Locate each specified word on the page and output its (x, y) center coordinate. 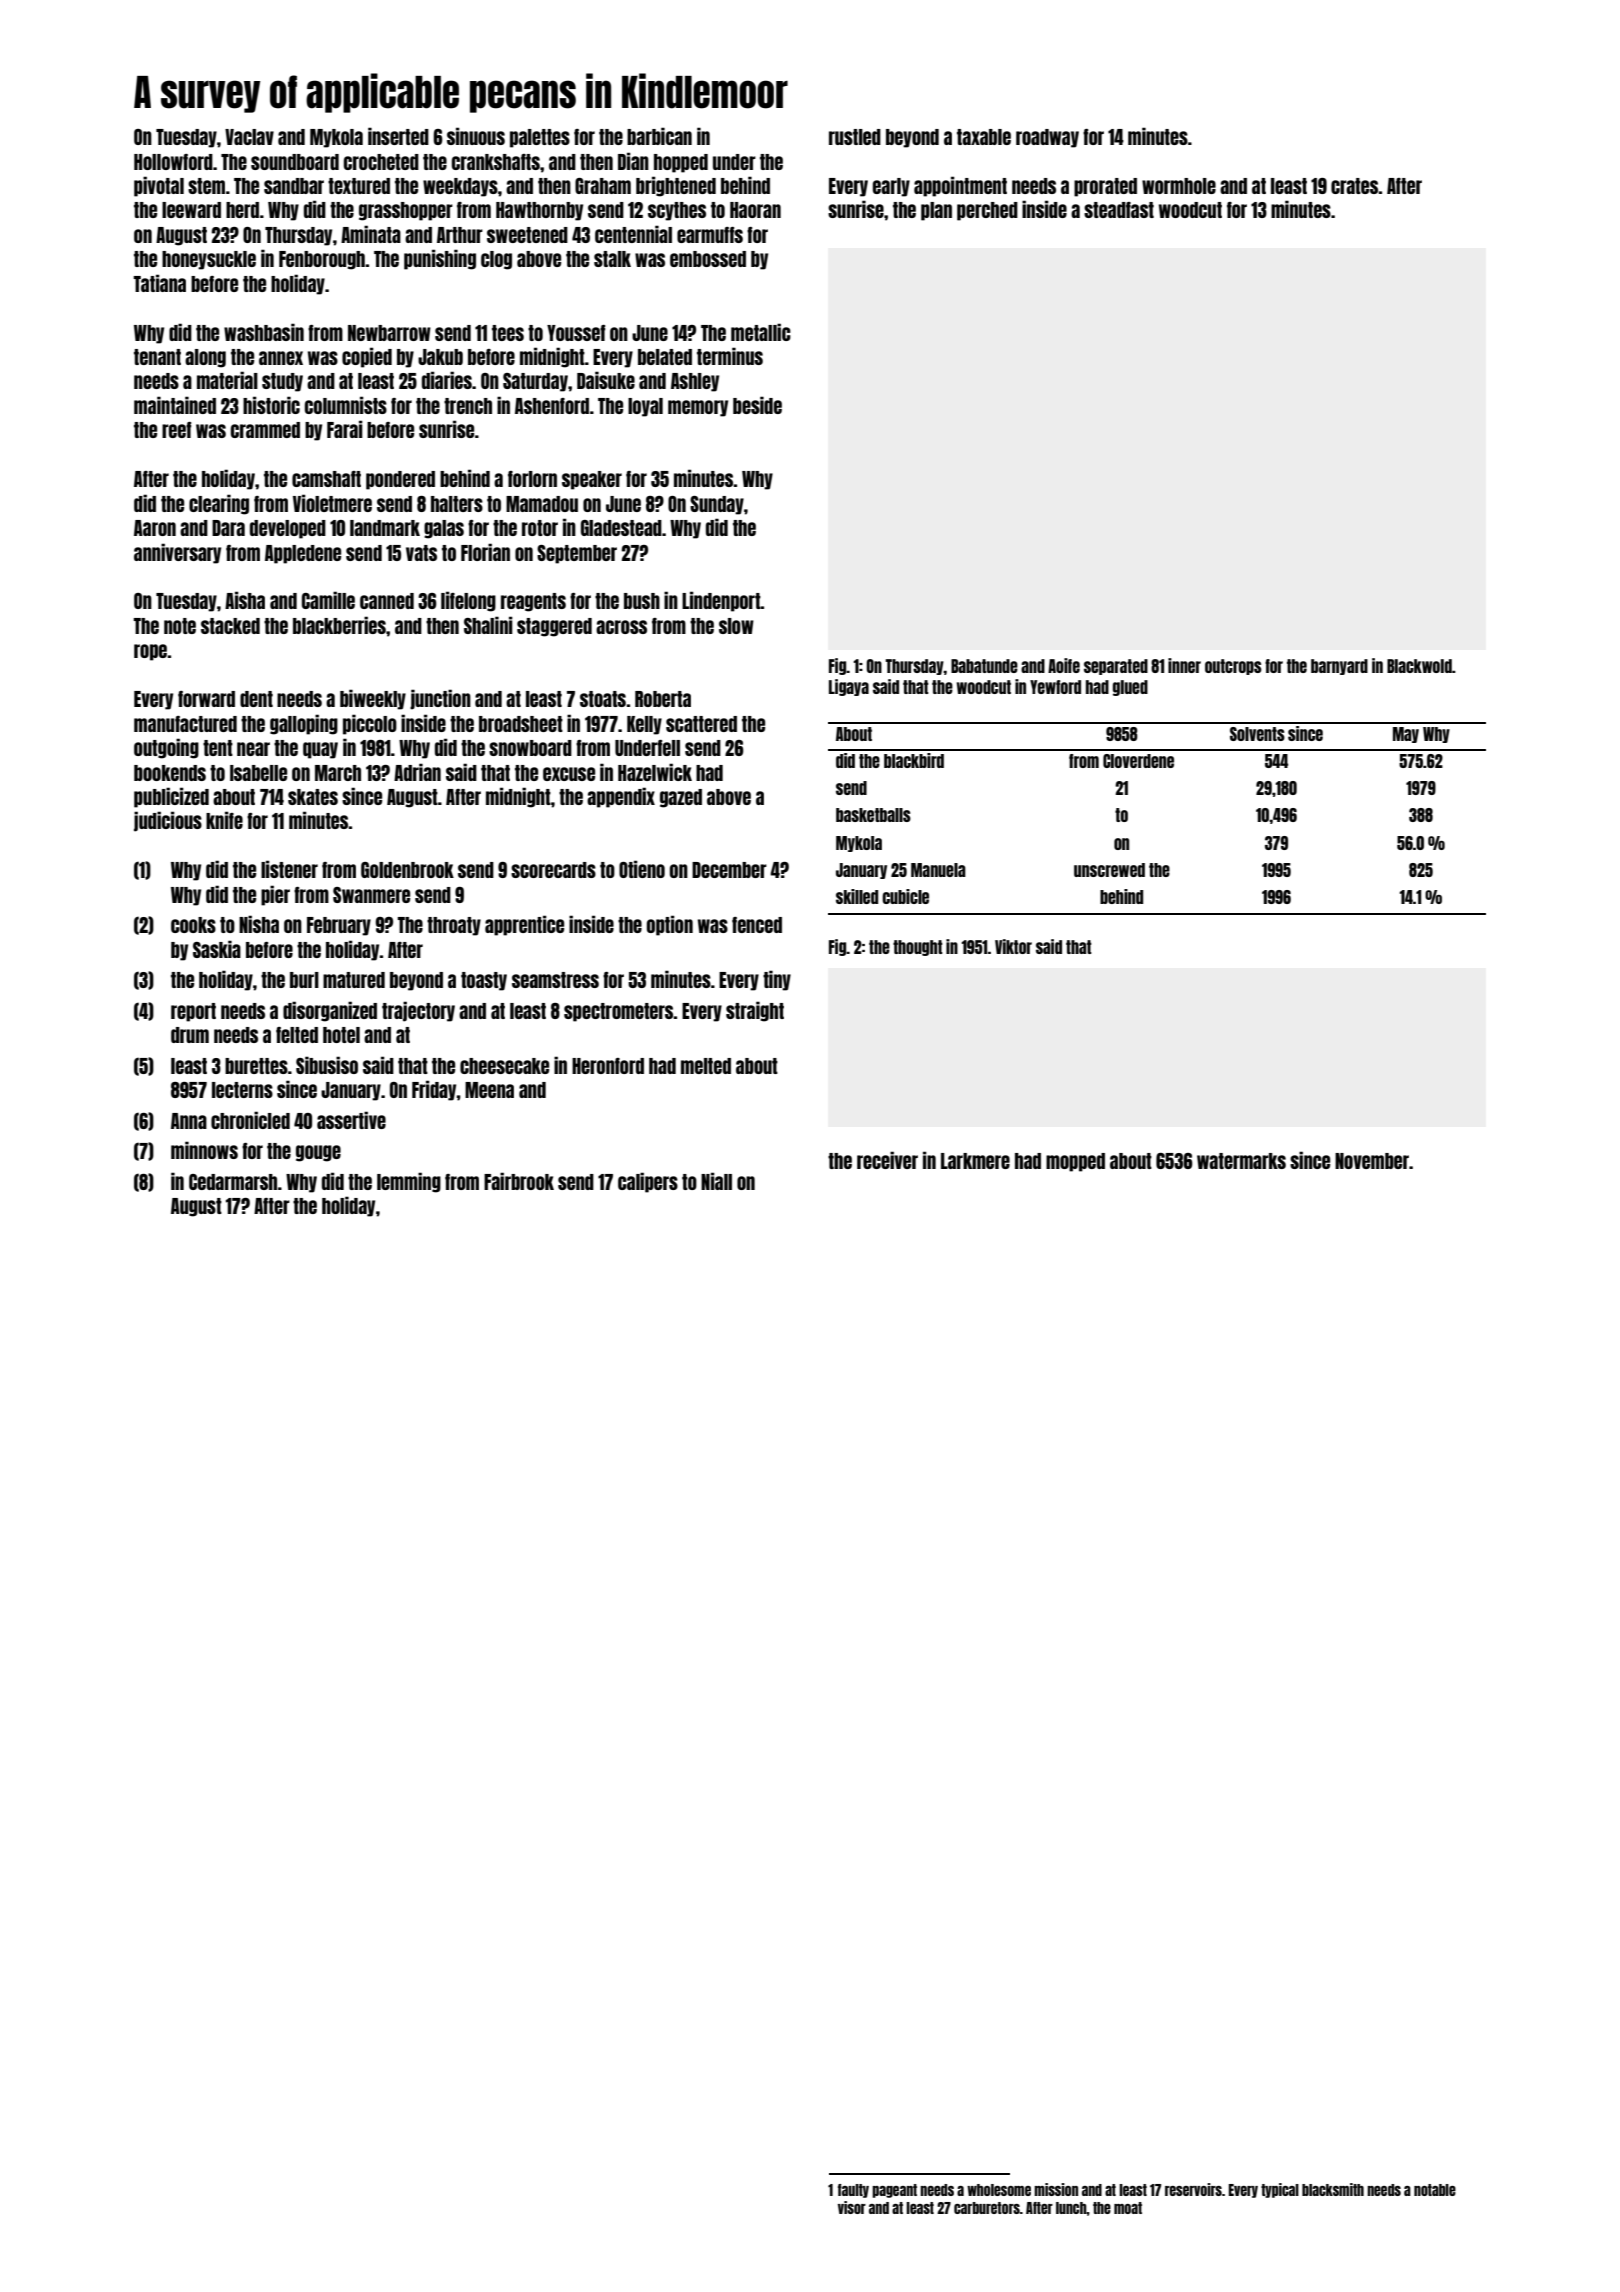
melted (706, 1066)
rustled (855, 137)
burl (304, 980)
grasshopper (406, 211)
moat (1128, 2208)
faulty (853, 2191)
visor (852, 2207)
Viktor (1013, 946)
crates (1355, 186)
